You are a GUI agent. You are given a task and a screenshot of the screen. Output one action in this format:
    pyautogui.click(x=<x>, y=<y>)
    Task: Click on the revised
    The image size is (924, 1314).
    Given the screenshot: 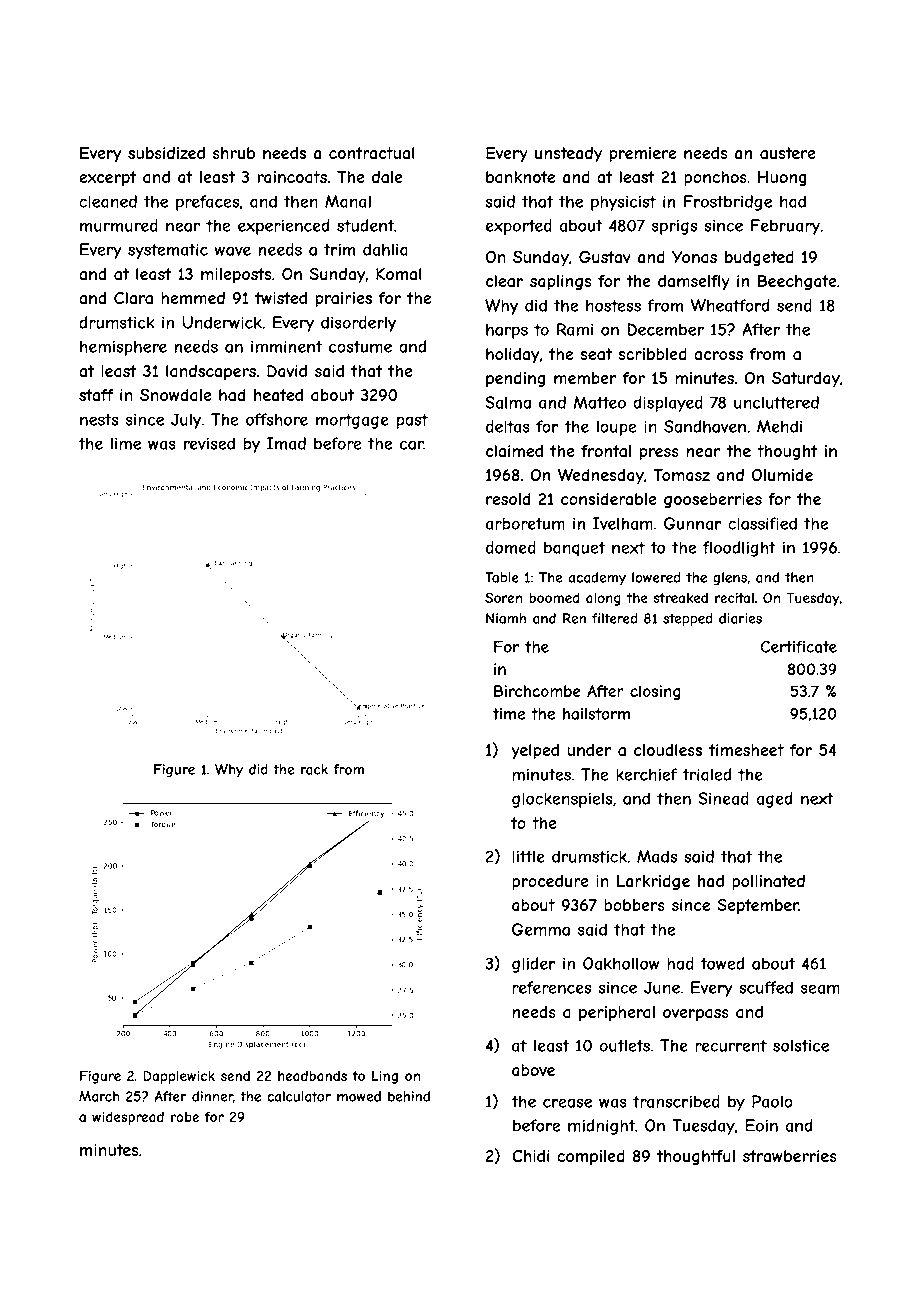 What is the action you would take?
    pyautogui.click(x=209, y=443)
